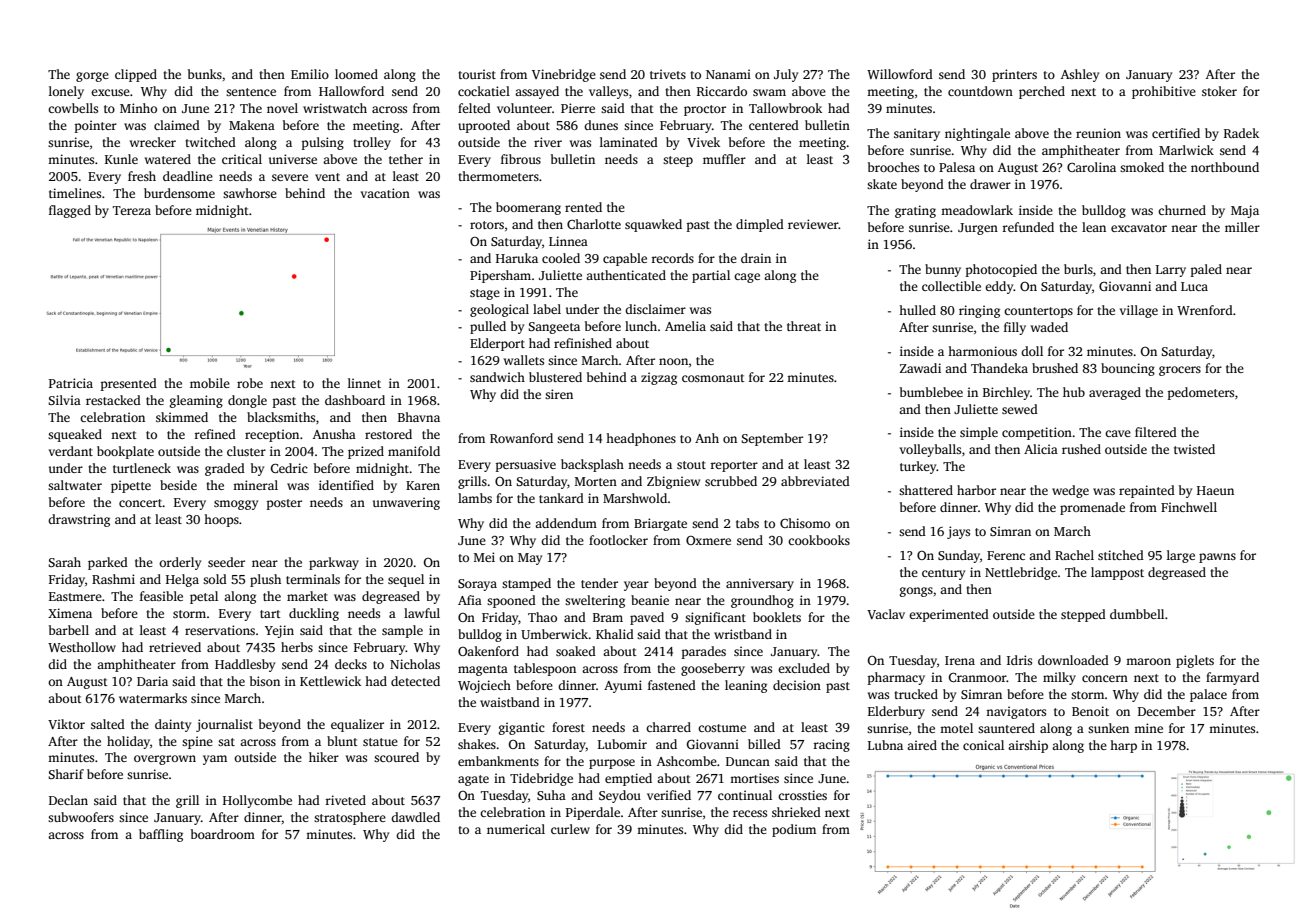 This page has width=1308, height=924. Describe the element at coordinates (153, 698) in the page. I see `watermarks` at that location.
